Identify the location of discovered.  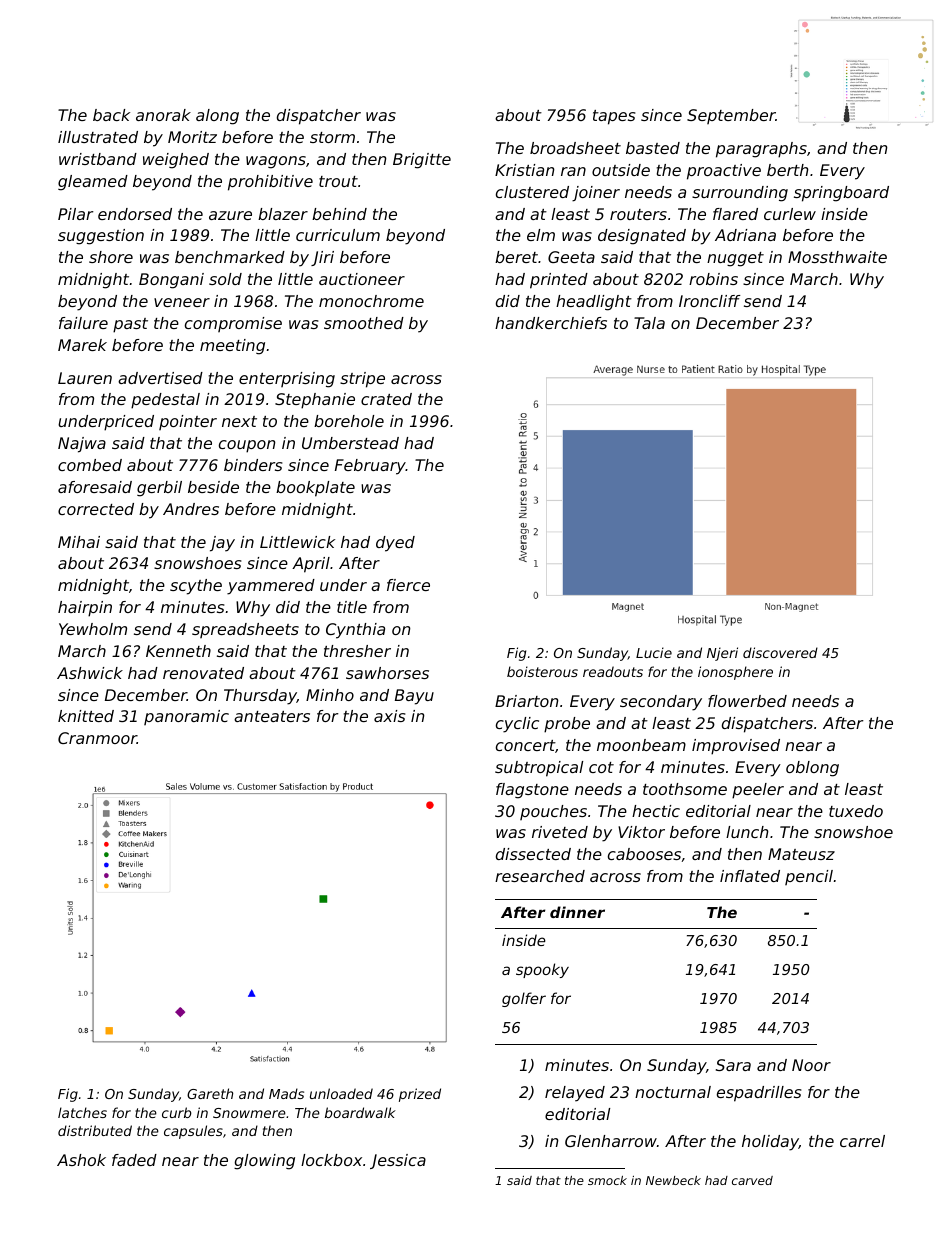
(780, 652).
